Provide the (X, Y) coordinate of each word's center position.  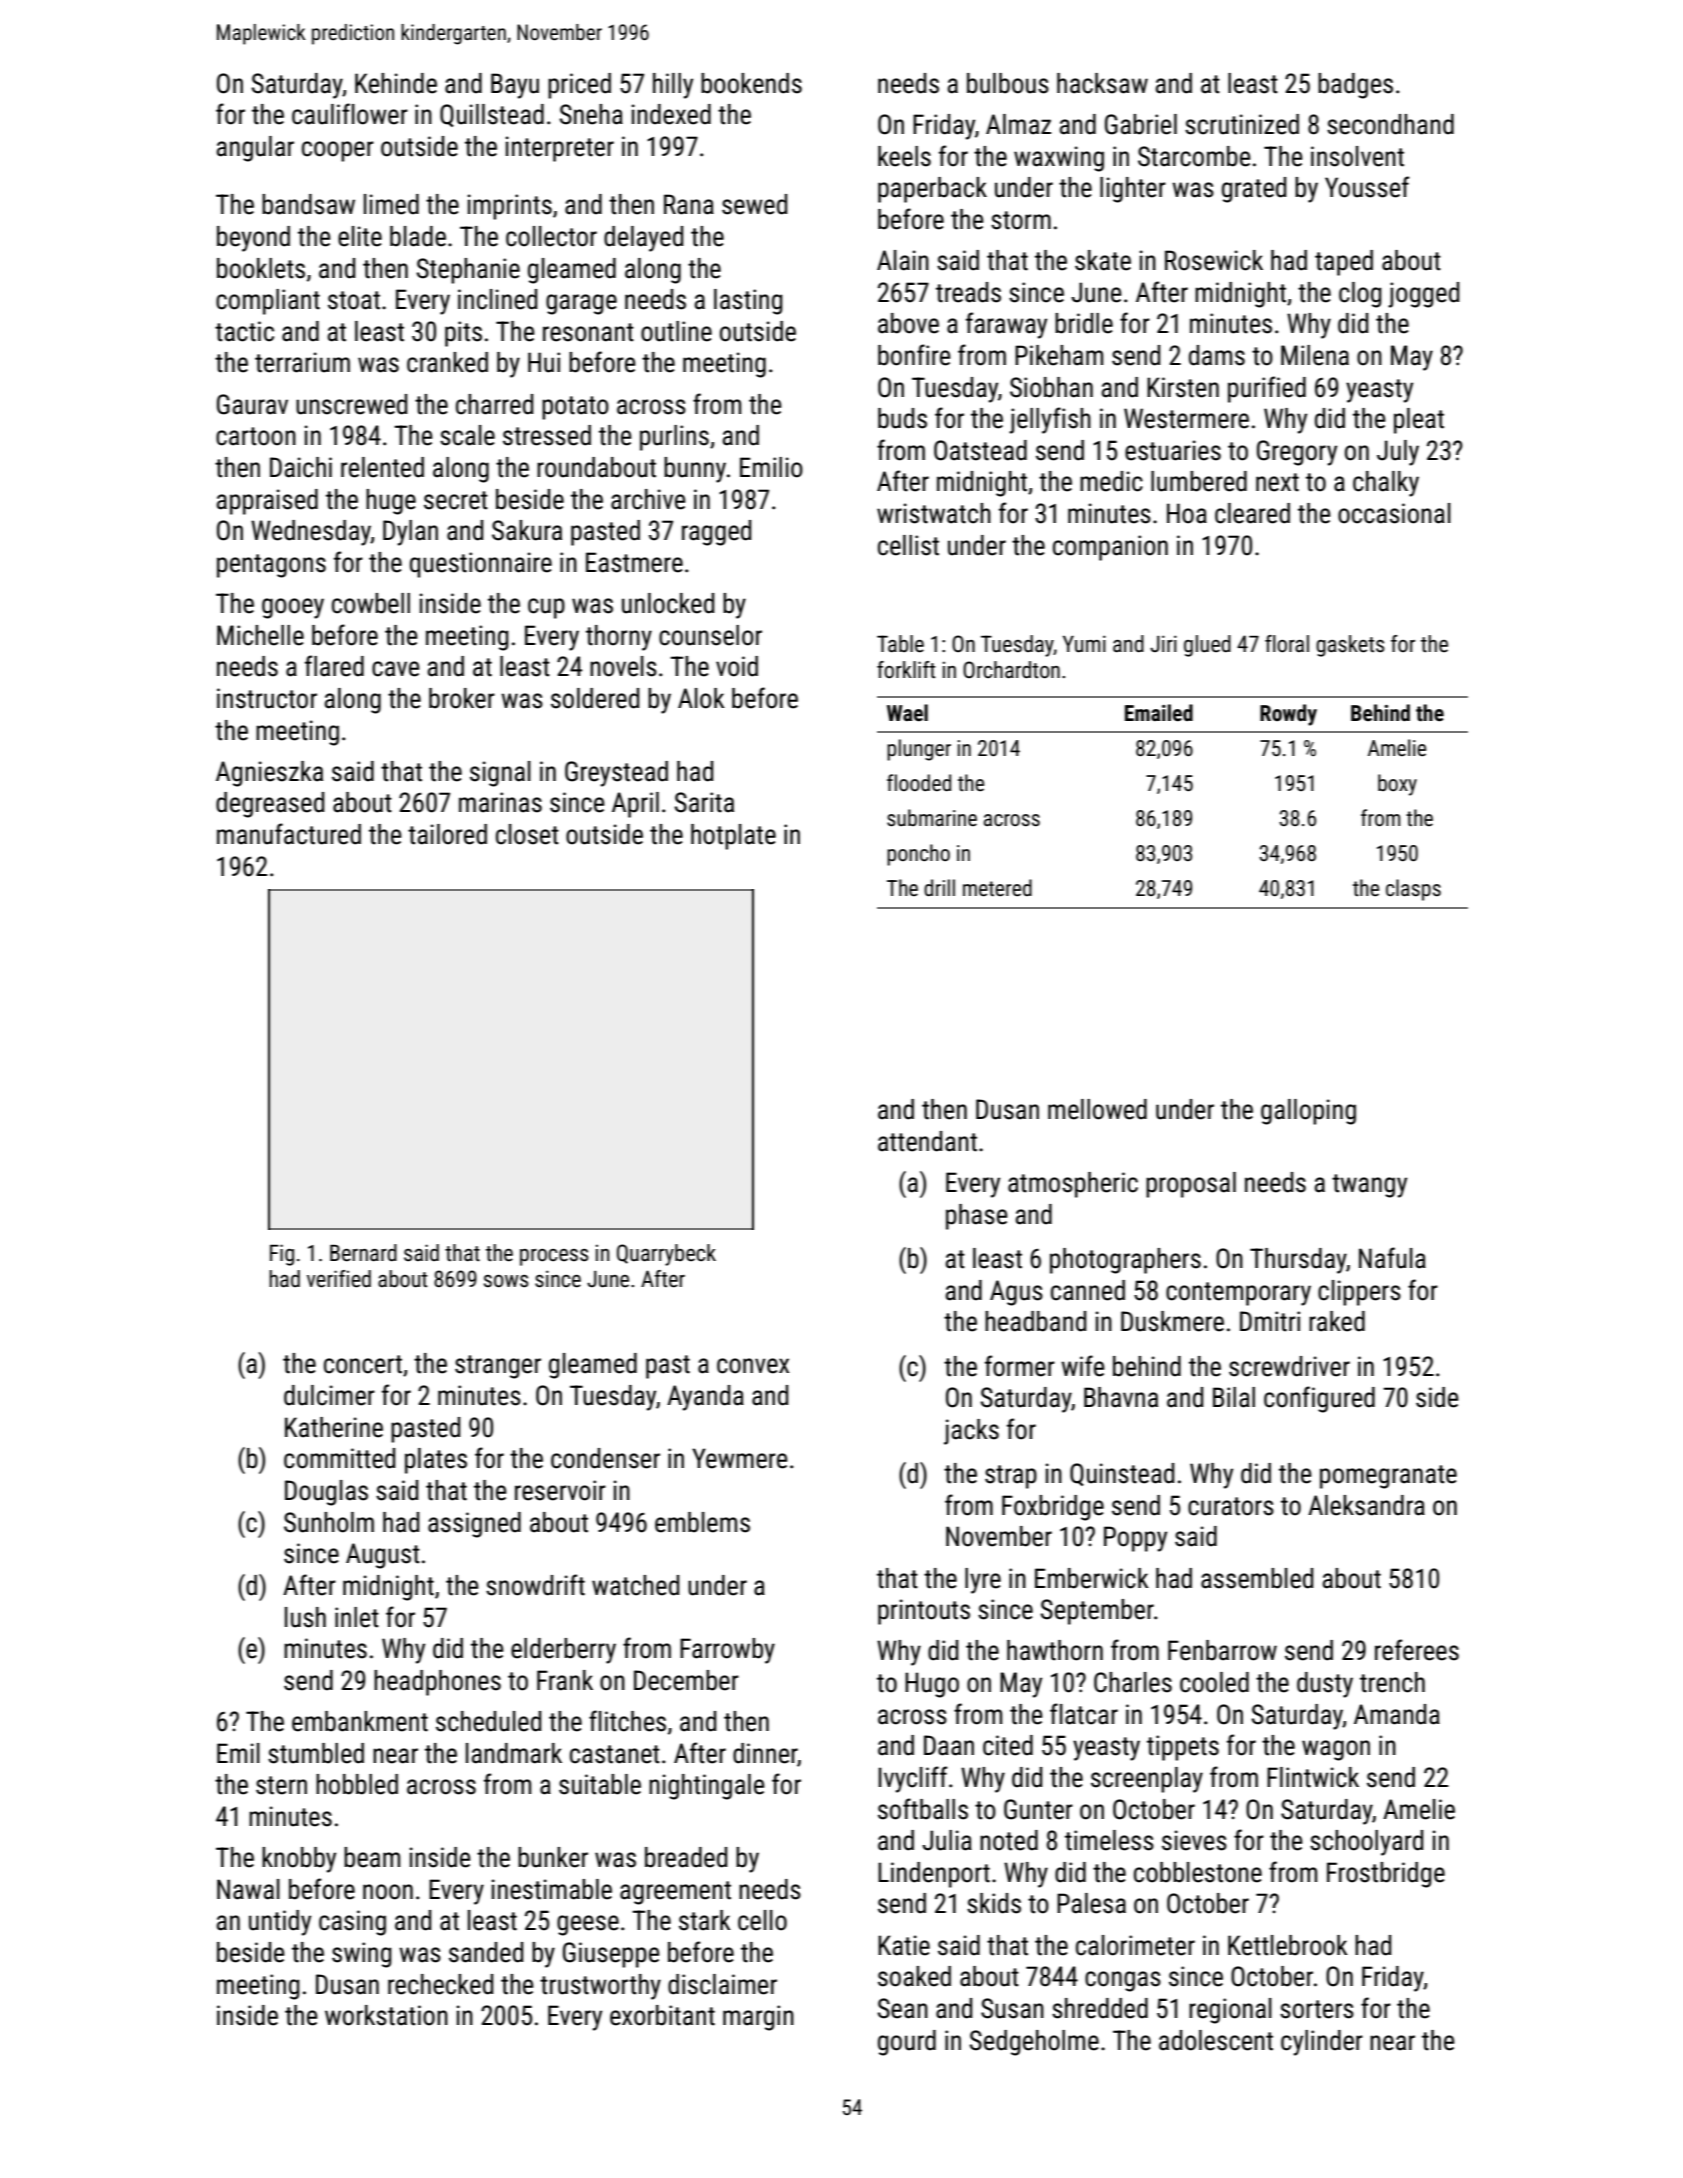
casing (352, 1923)
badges (1355, 86)
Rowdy (1288, 715)
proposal (1191, 1185)
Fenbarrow (1222, 1650)
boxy (1397, 785)
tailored (447, 834)
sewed (754, 204)
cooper (338, 151)
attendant (927, 1141)
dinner (765, 1754)
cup (546, 608)
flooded (919, 782)
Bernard (363, 1253)
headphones (437, 1683)
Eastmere (634, 562)
